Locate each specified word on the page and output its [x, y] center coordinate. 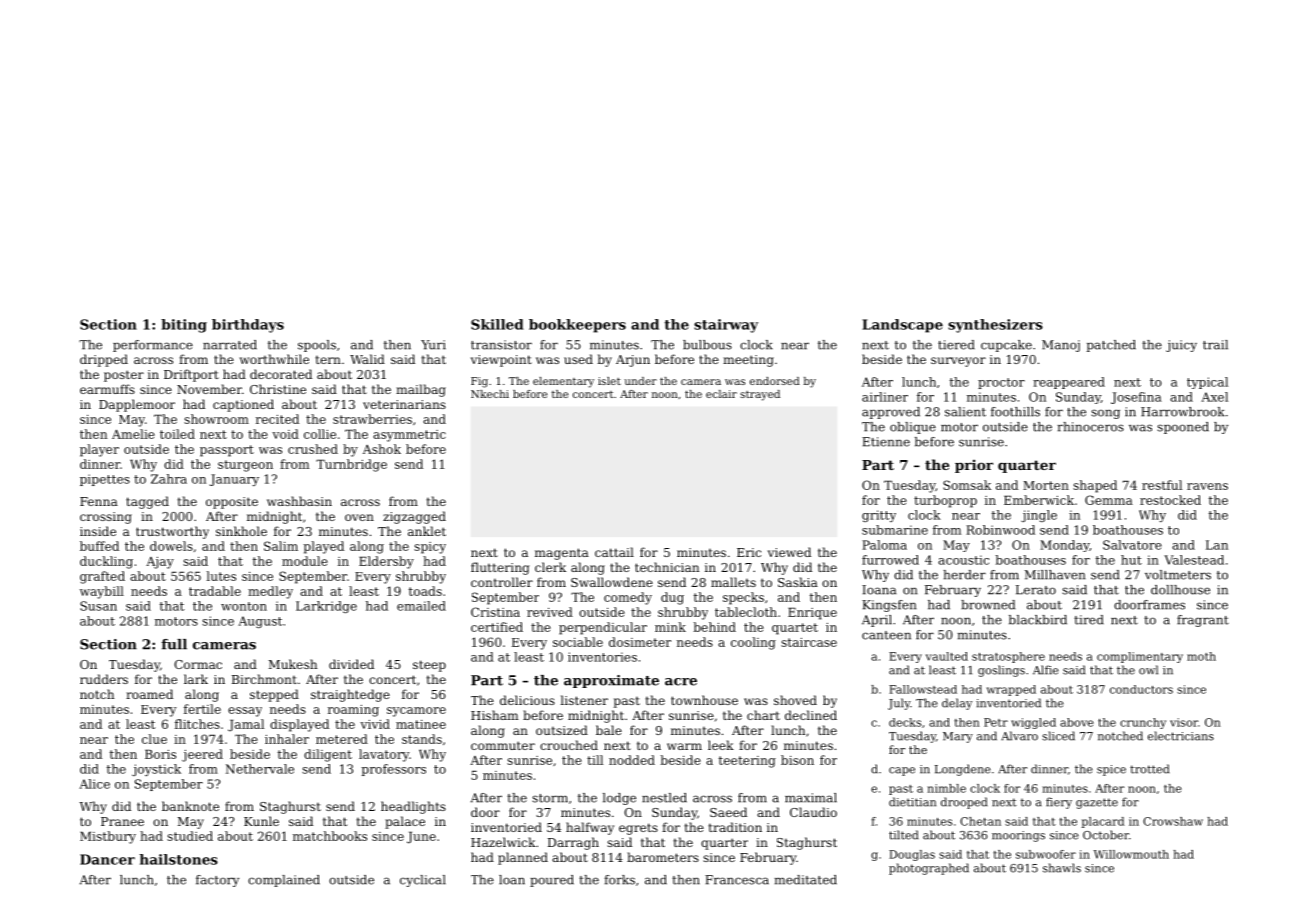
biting [184, 326]
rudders [104, 679]
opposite [232, 503]
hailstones [178, 859]
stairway [726, 326]
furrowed [890, 560]
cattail [614, 552]
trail [1215, 345]
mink [670, 627]
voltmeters [1178, 575]
